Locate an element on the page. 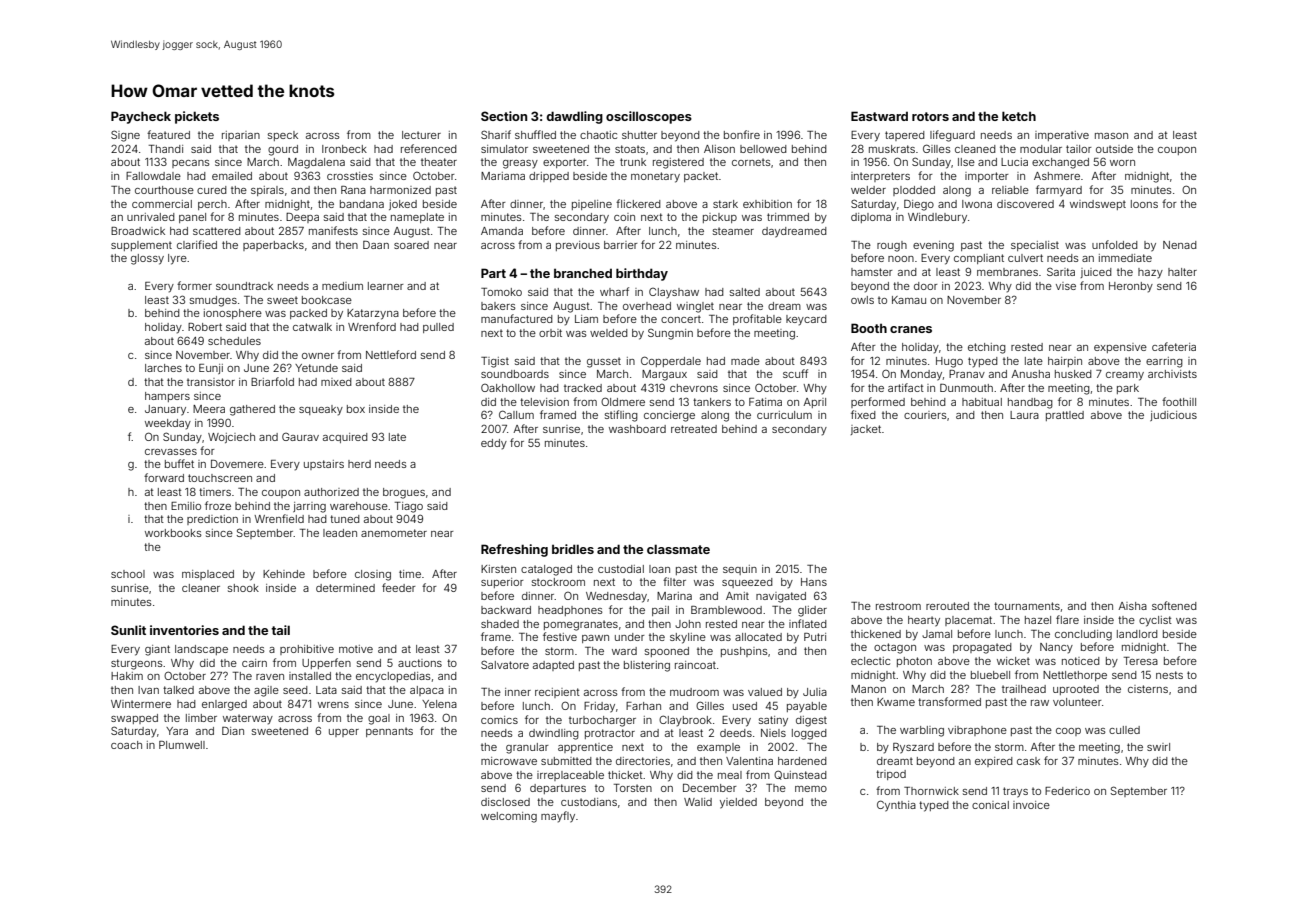 This document has width=1308, height=924. Federico is located at coordinates (1067, 791).
